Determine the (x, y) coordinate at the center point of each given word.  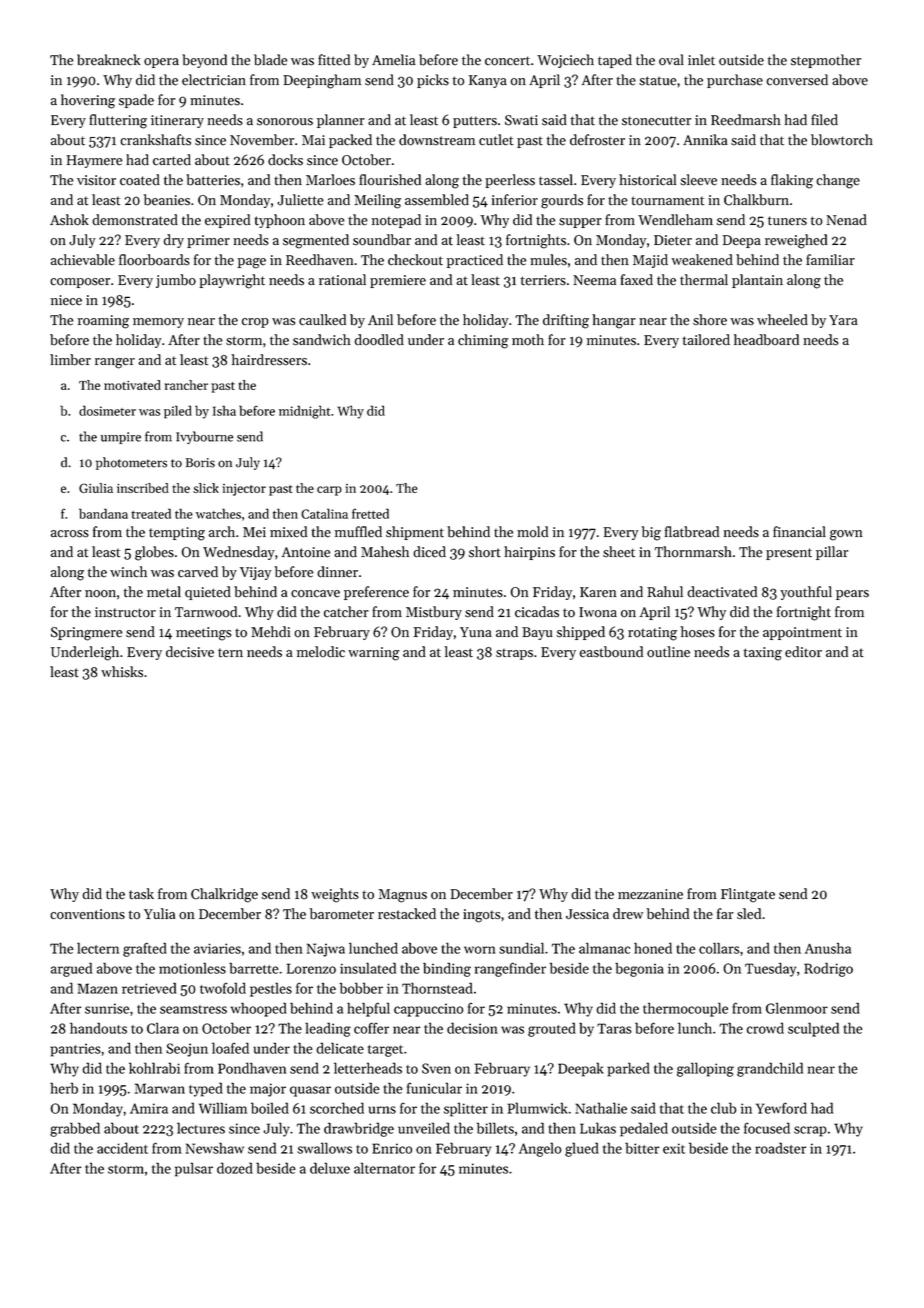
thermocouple (685, 1009)
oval (671, 60)
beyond (204, 61)
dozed (235, 1168)
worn (480, 950)
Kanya (488, 81)
